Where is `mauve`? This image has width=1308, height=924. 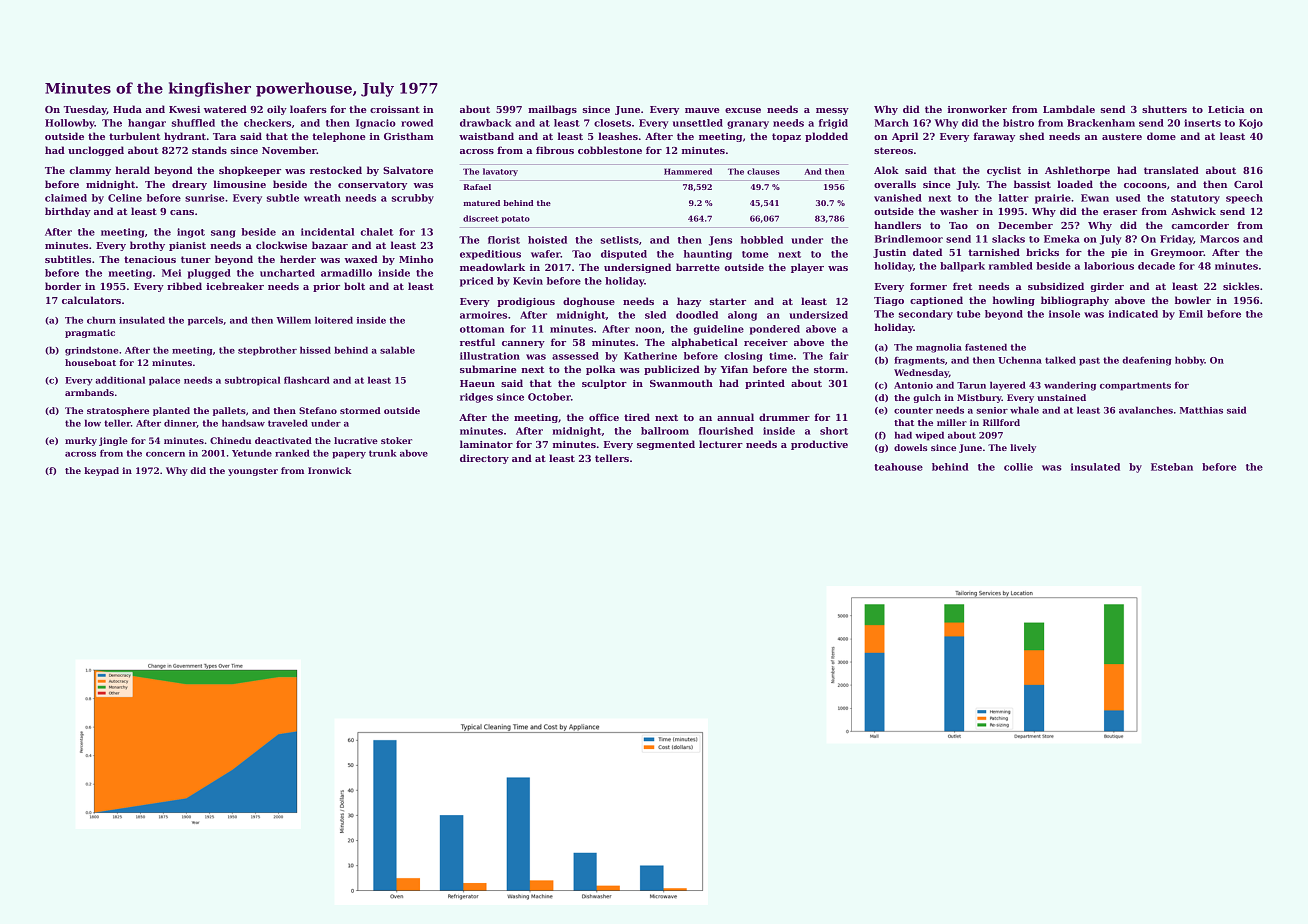 mauve is located at coordinates (702, 110).
